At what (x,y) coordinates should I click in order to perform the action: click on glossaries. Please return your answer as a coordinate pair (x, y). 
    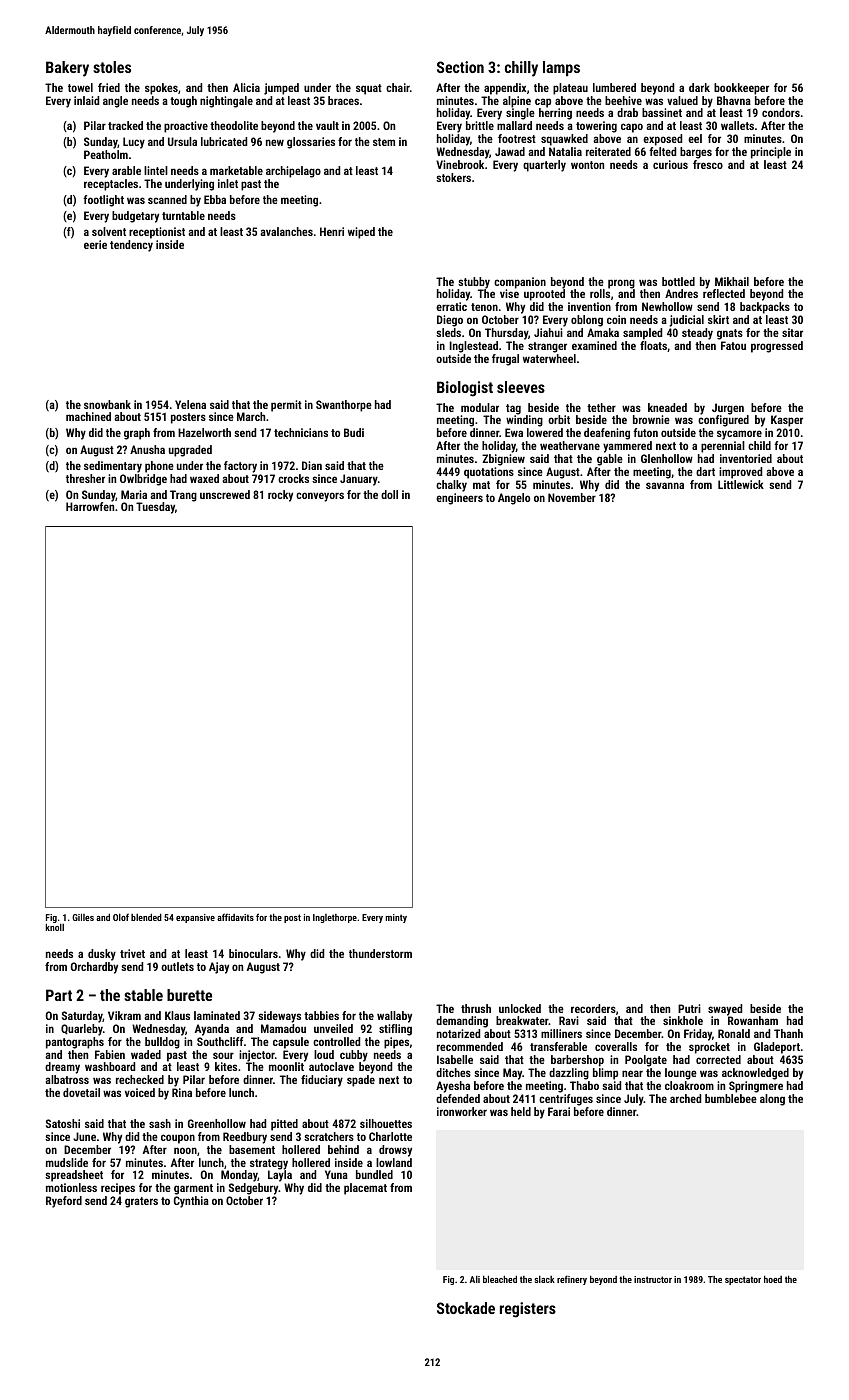
    Looking at the image, I should click on (311, 143).
